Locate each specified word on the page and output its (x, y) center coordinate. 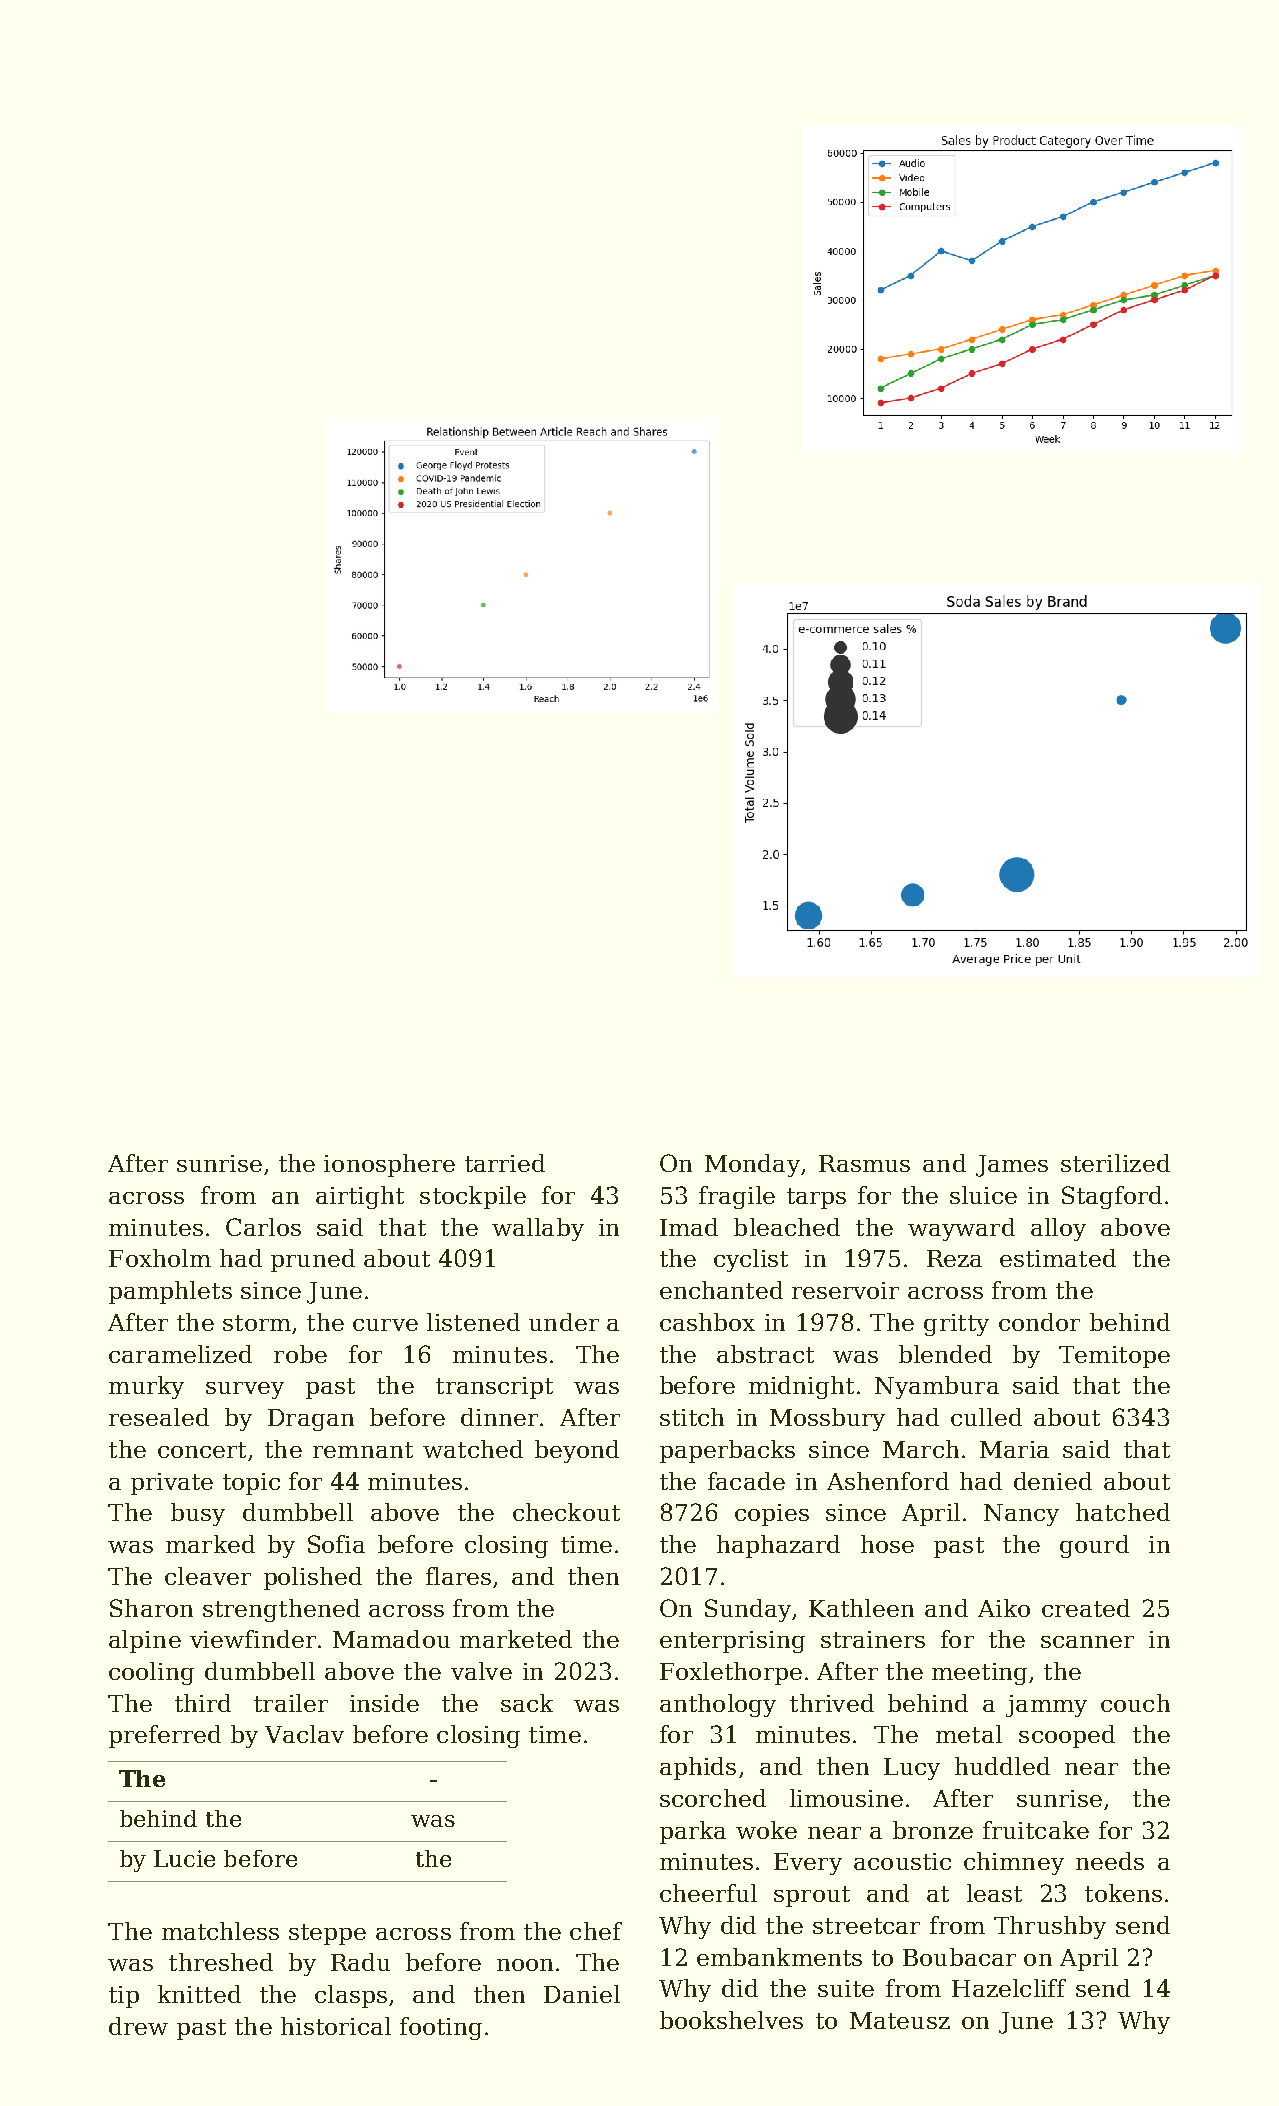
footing (441, 2028)
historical (336, 2026)
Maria (1014, 1449)
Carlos (263, 1227)
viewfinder (253, 1639)
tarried (505, 1163)
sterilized (1115, 1163)
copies (772, 1515)
